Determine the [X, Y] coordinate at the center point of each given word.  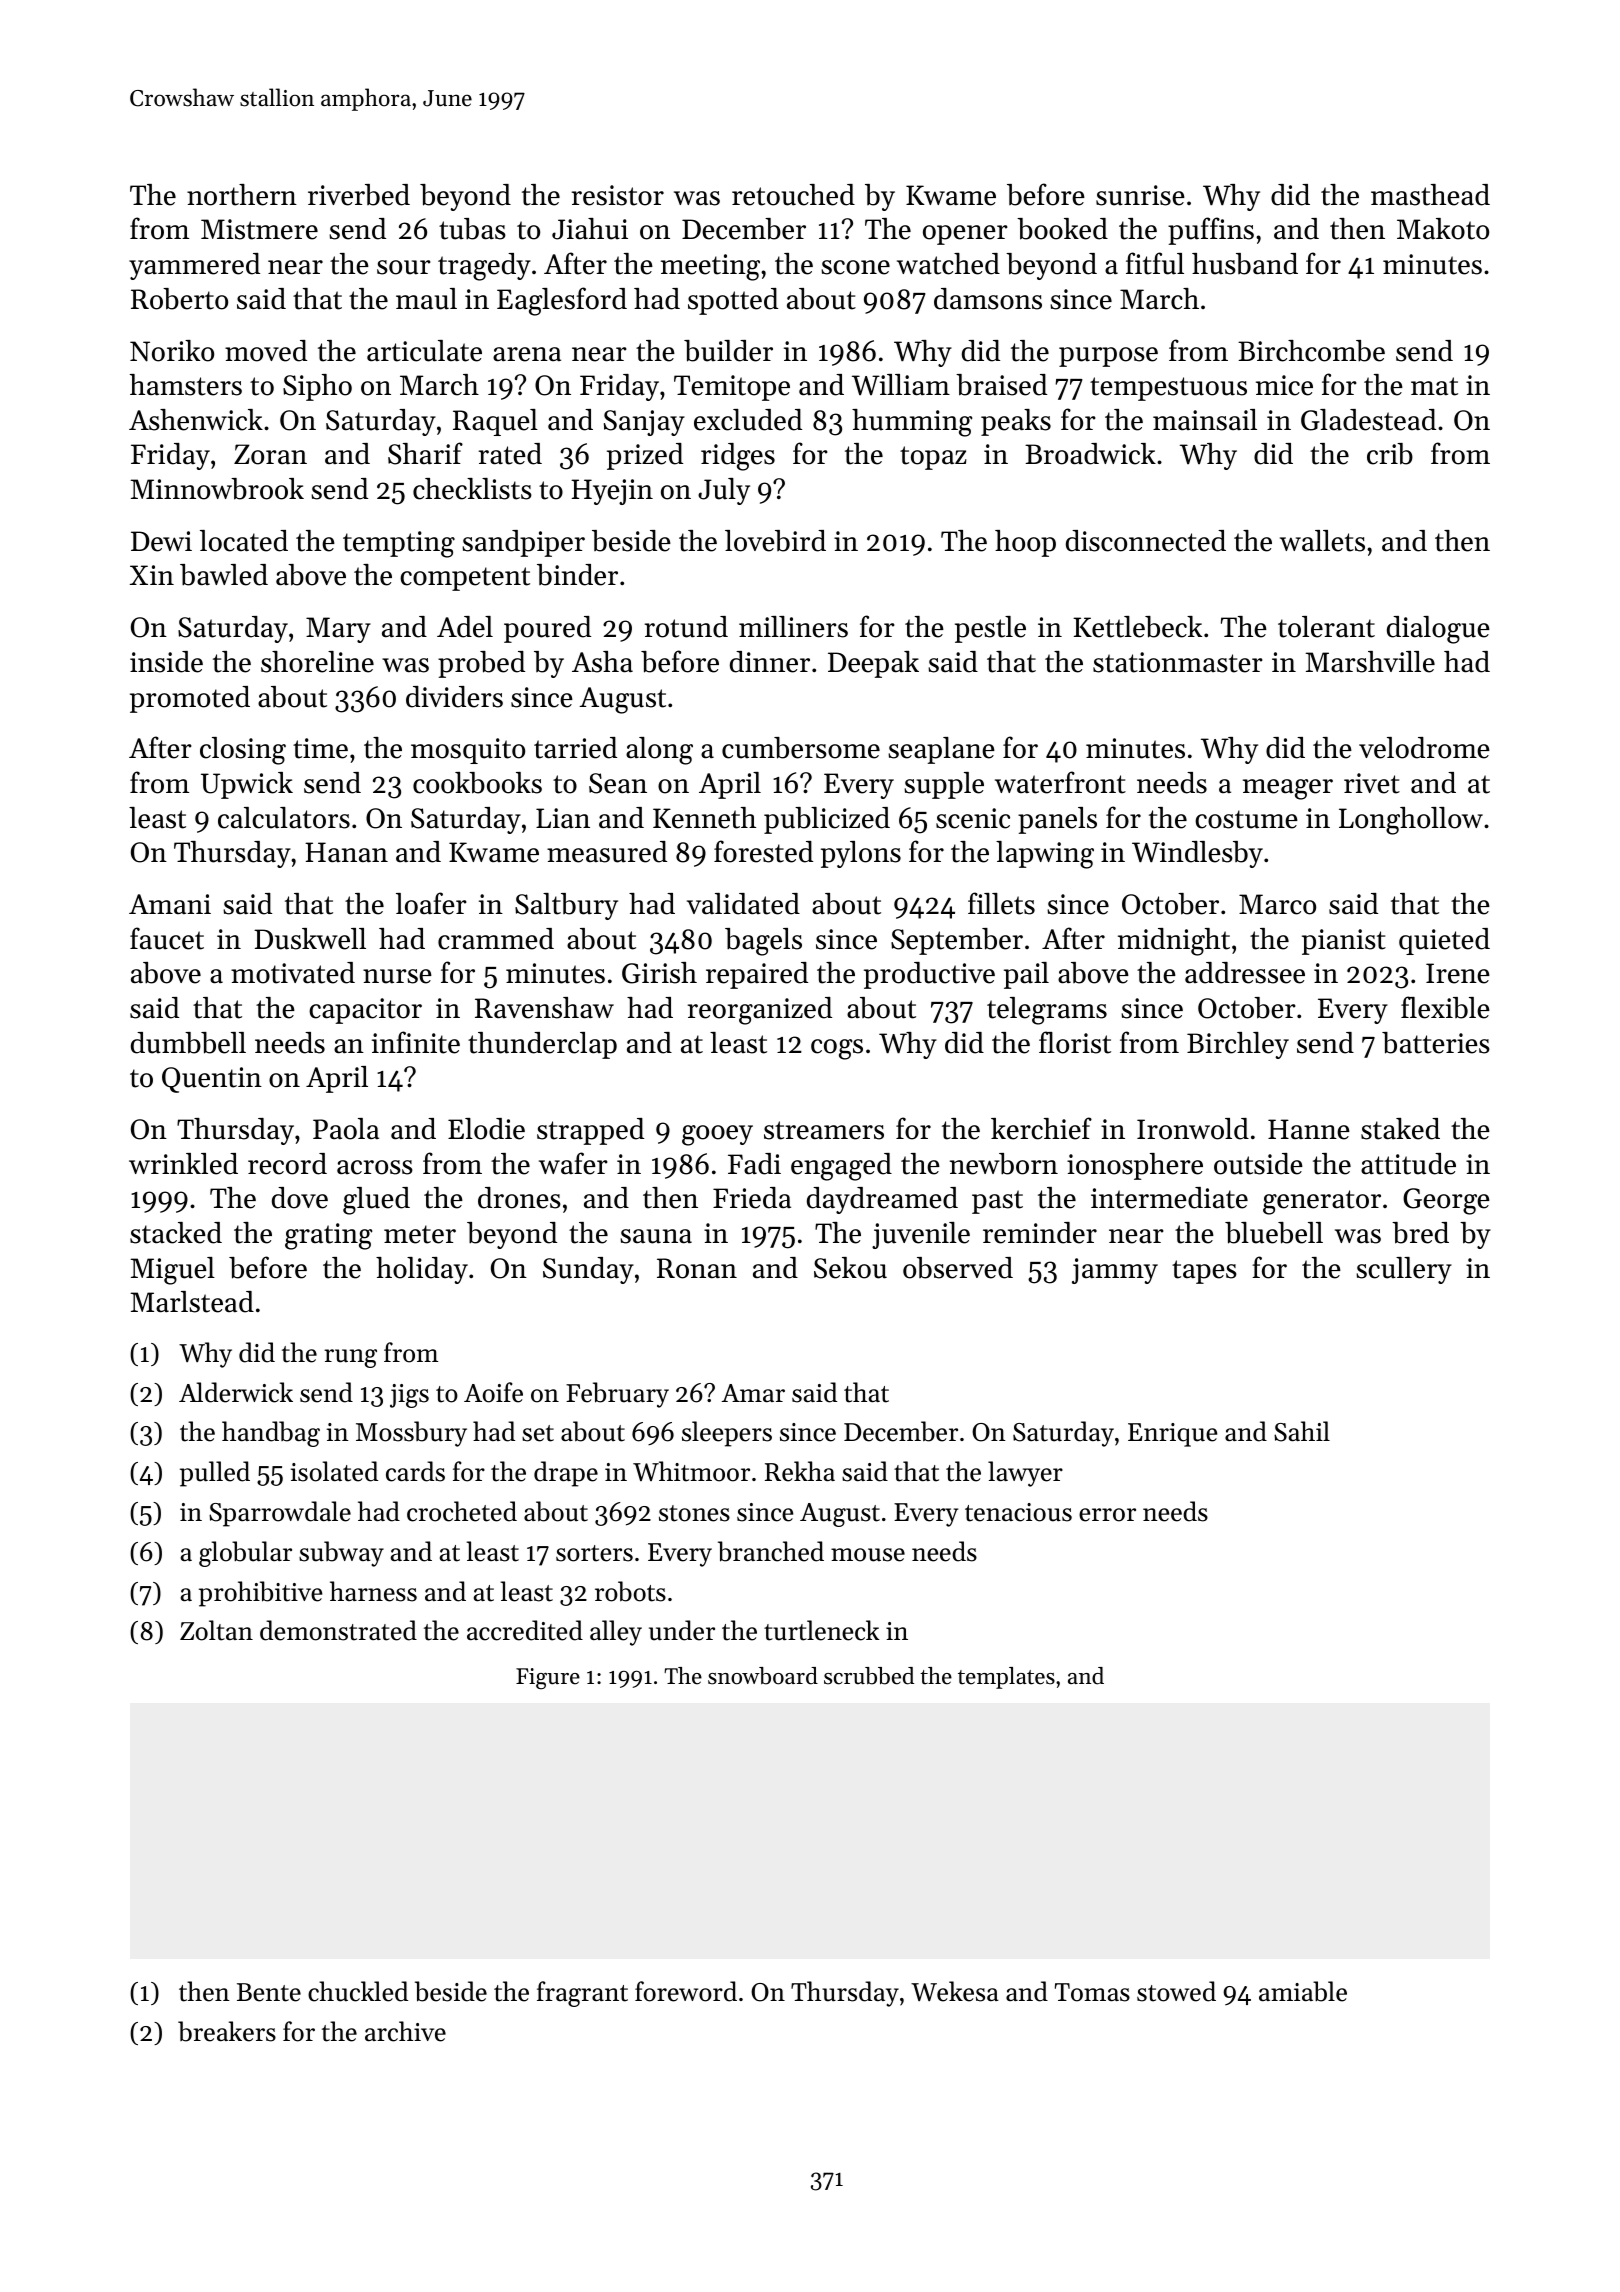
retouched [793, 195]
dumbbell [188, 1043]
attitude [1408, 1164]
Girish [659, 973]
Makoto [1443, 229]
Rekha [800, 1471]
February [617, 1395]
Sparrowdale [280, 1514]
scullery [1404, 1270]
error [1107, 1515]
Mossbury [411, 1434]
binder [577, 575]
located [244, 541]
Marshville [1370, 662]
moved [266, 351]
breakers [227, 2031]
